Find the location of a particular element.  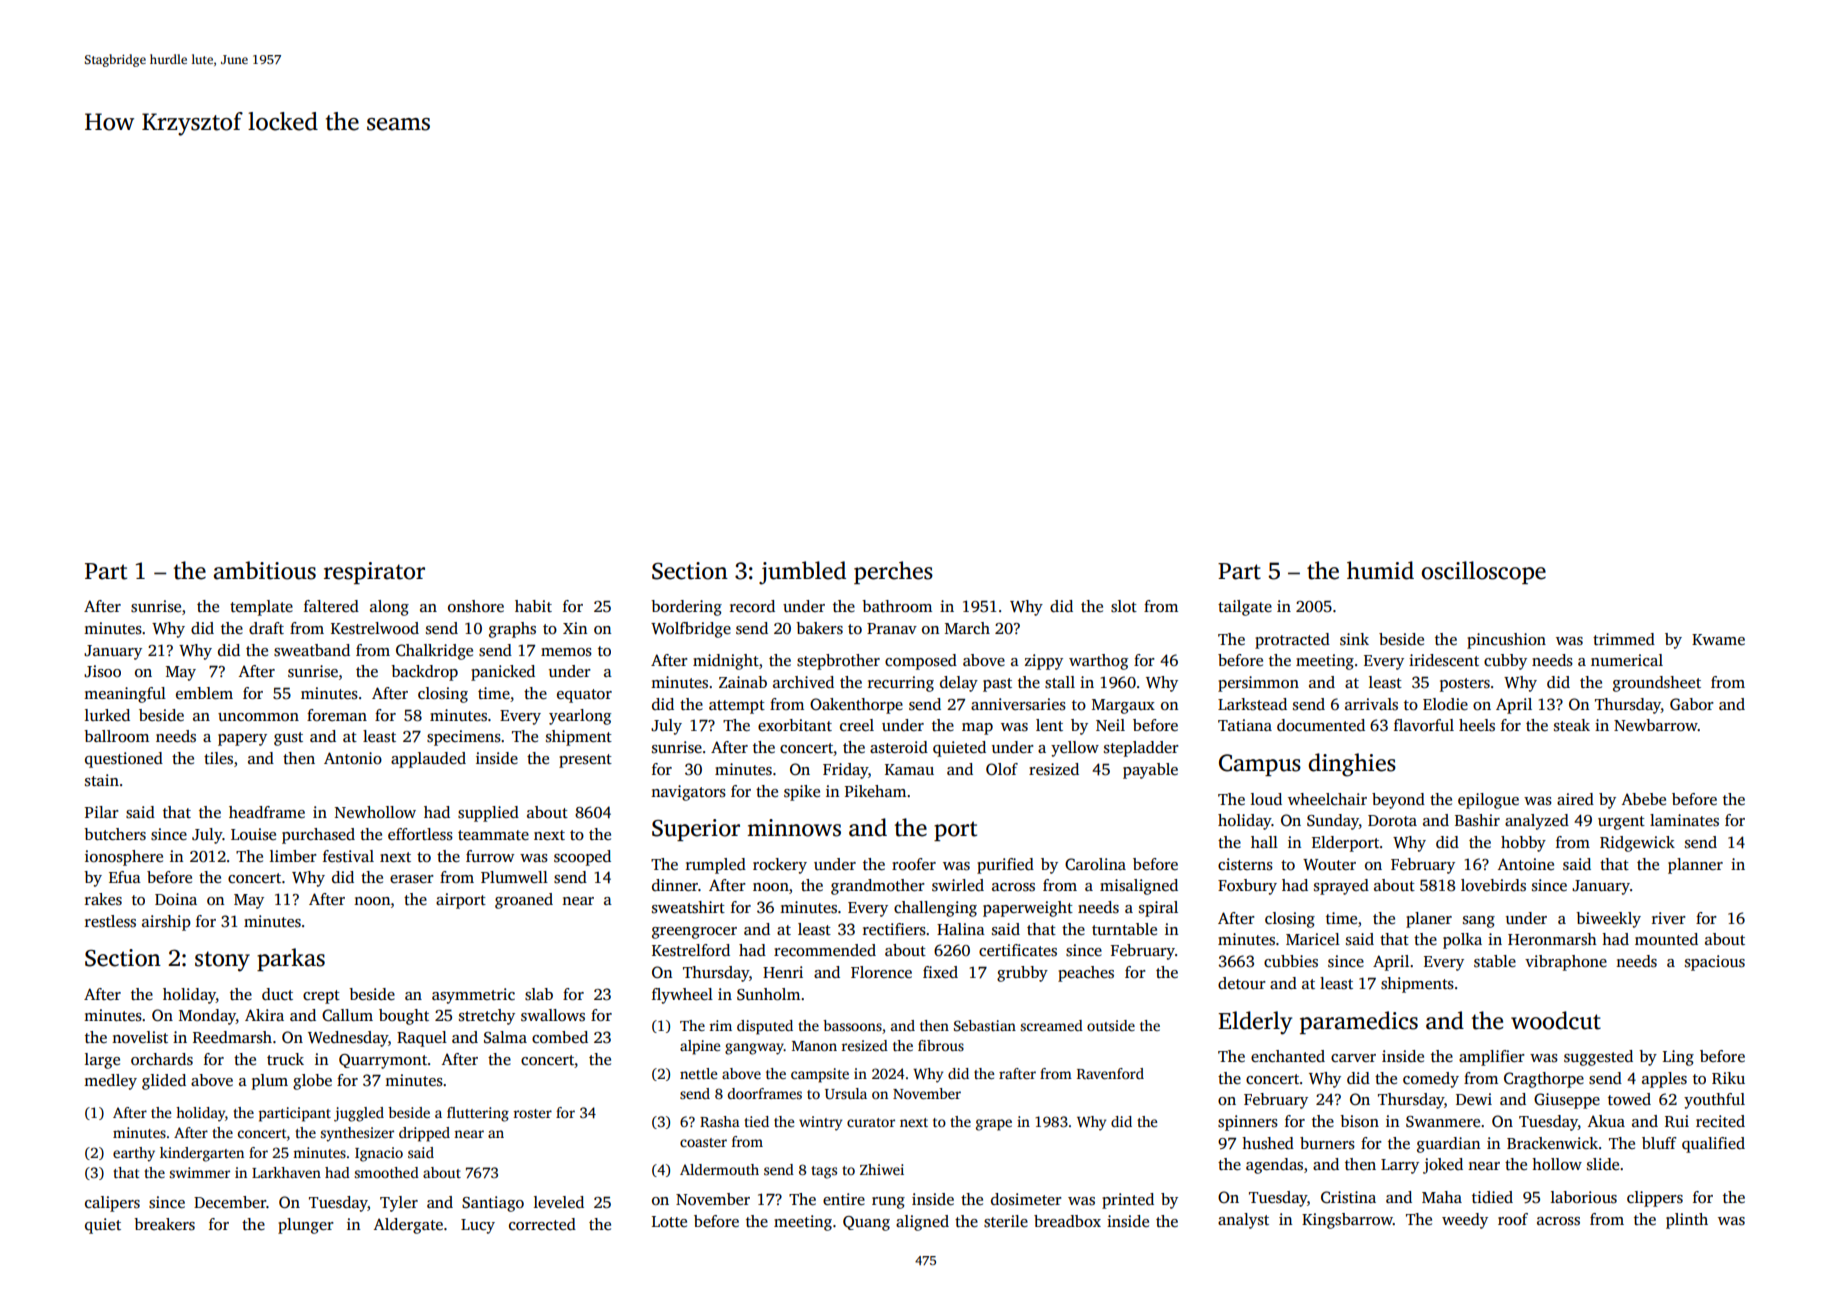

sterile is located at coordinates (1006, 1221).
